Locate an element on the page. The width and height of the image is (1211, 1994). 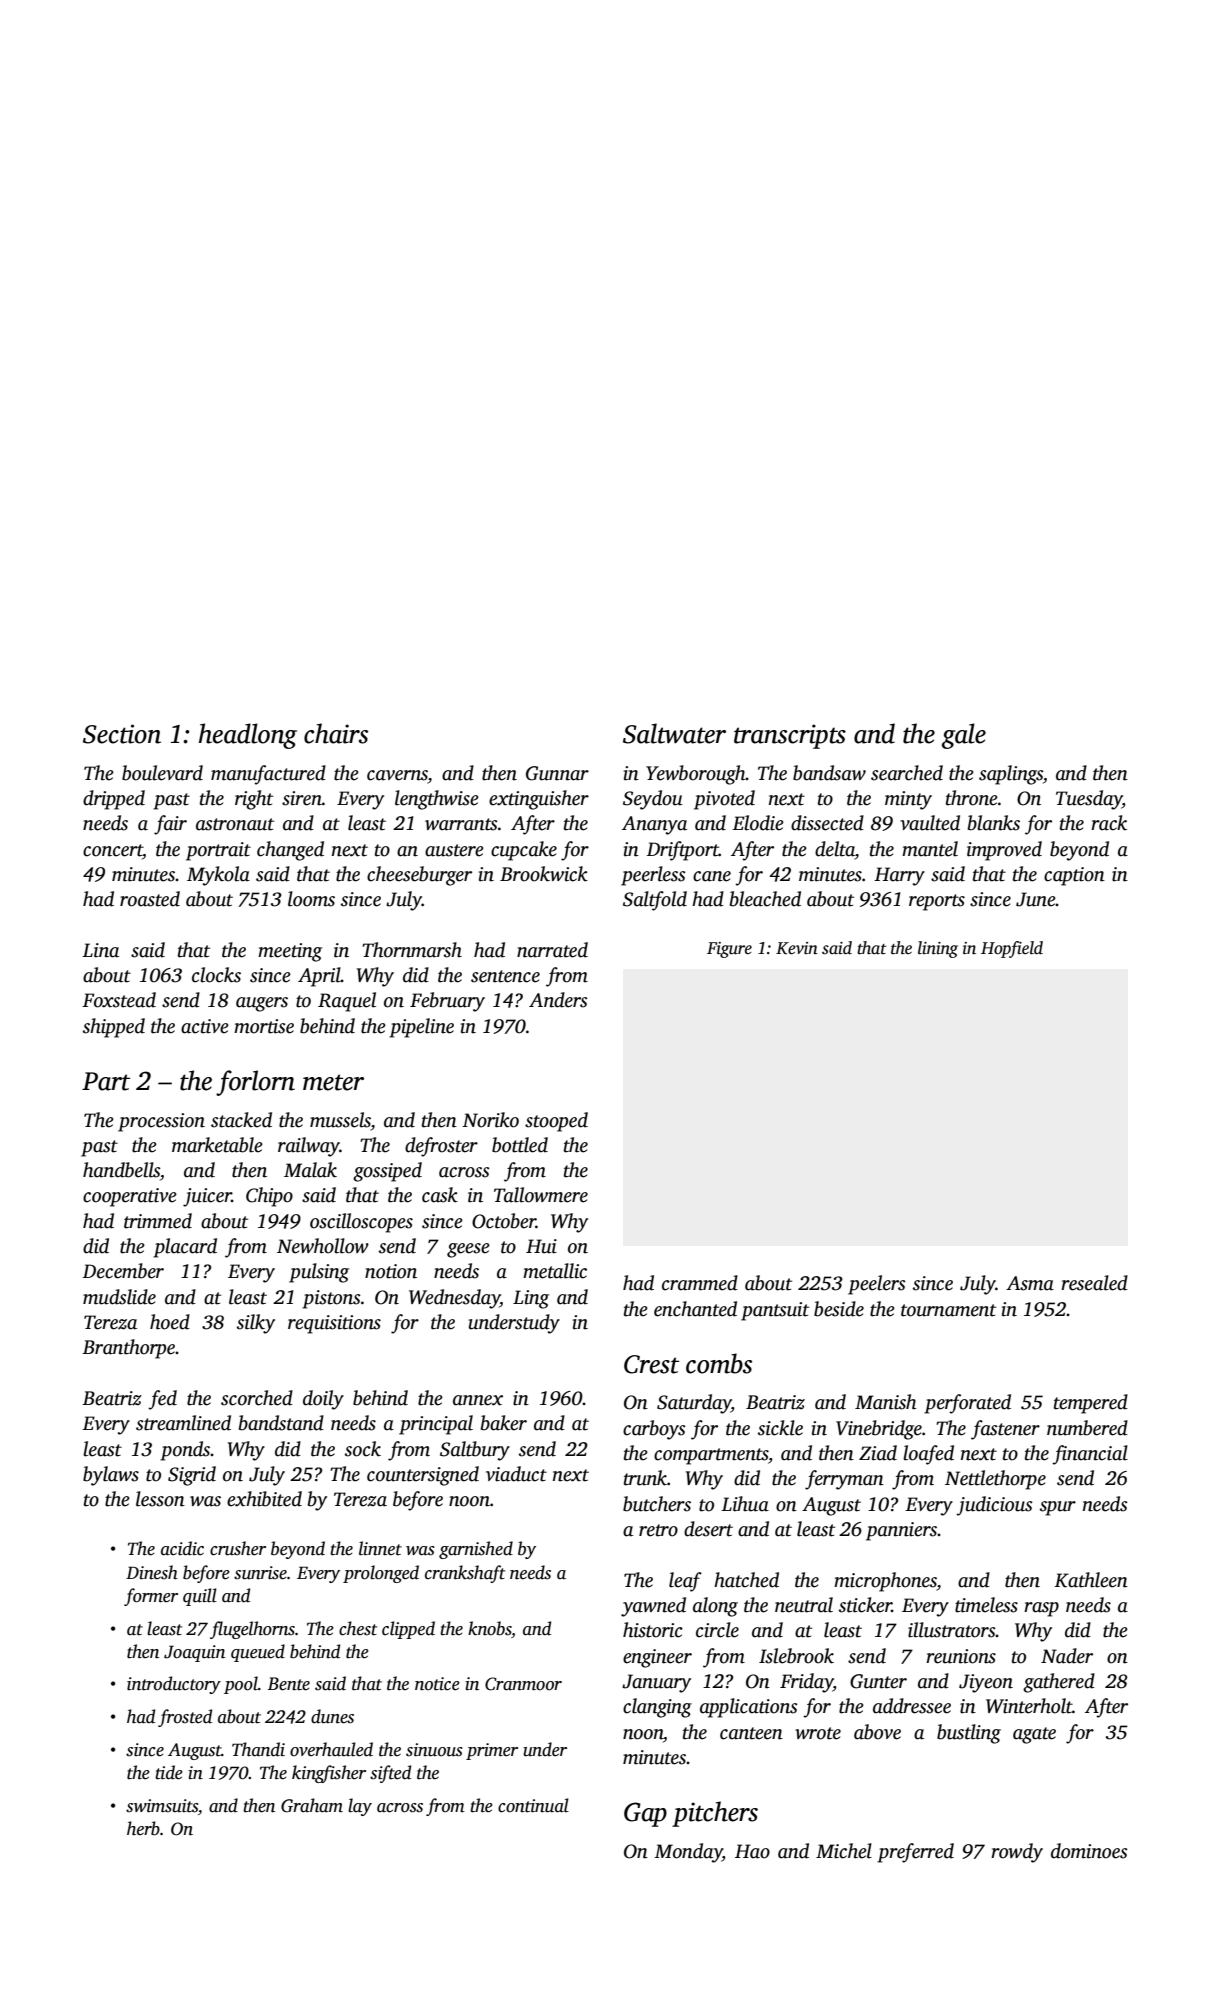
transcripts is located at coordinates (790, 736).
